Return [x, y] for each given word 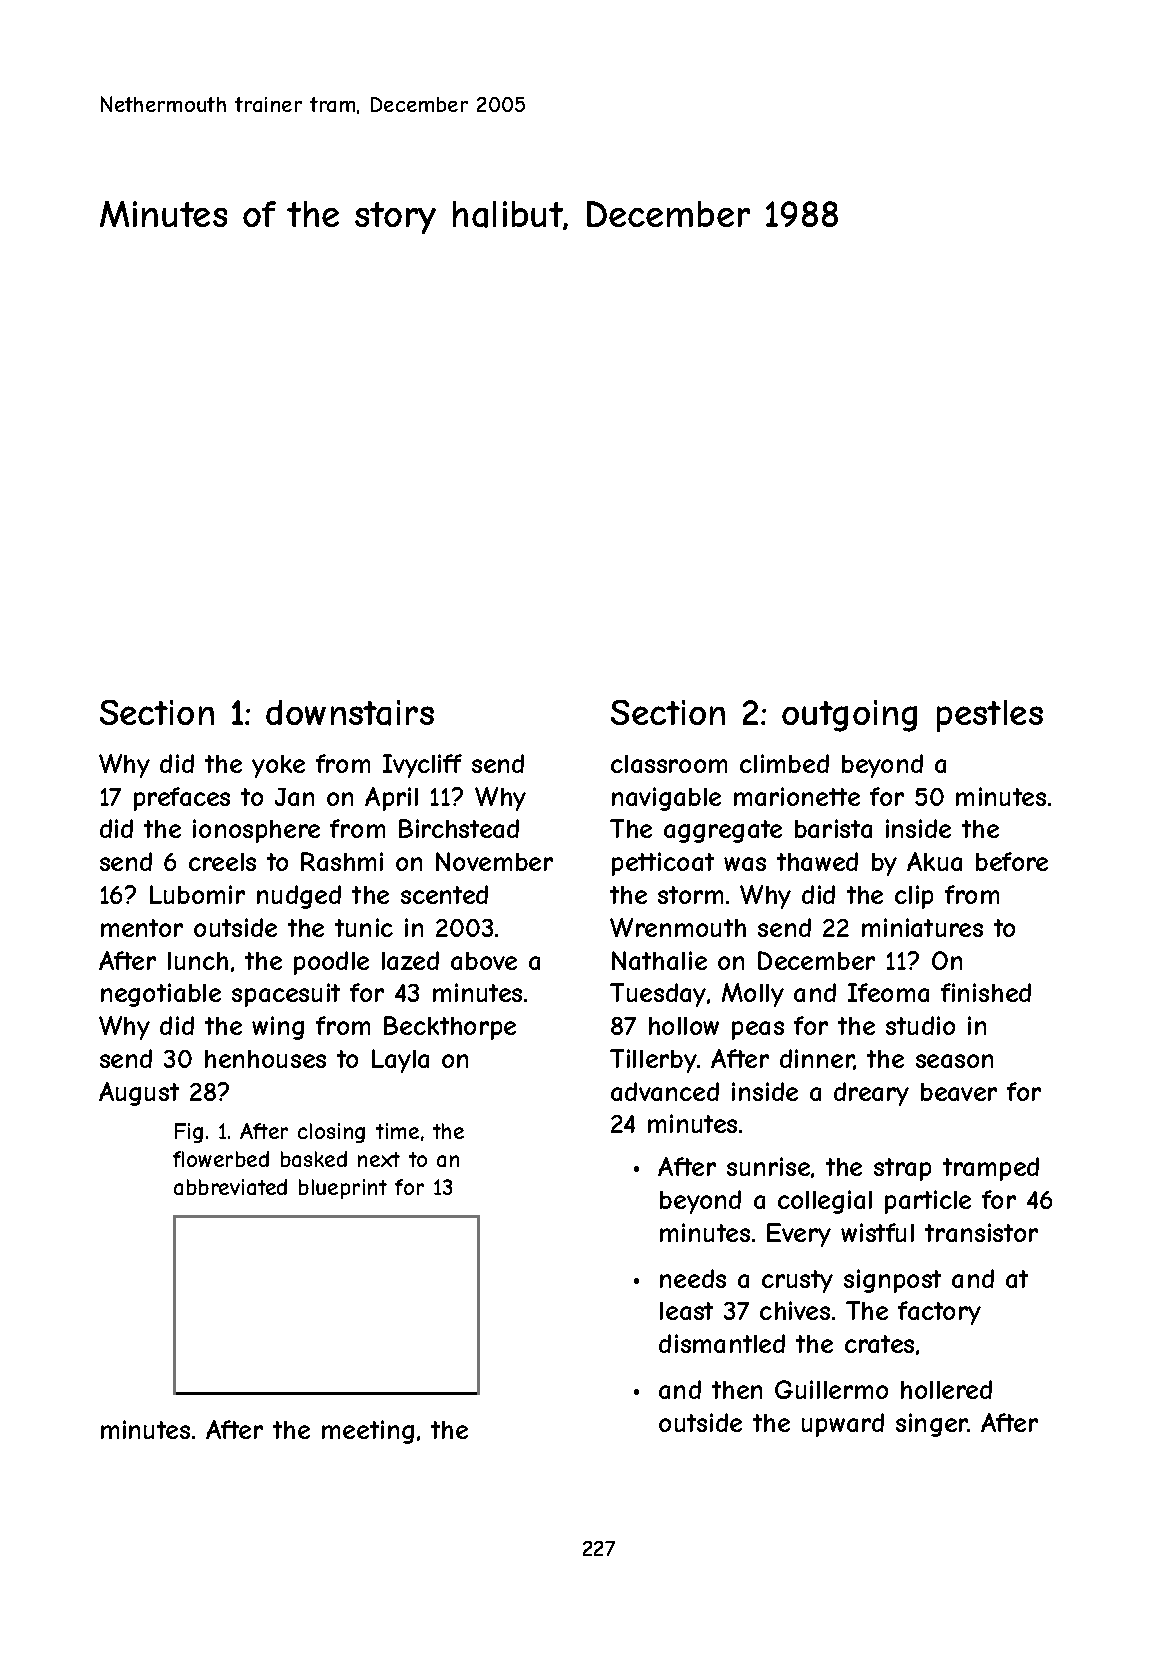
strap [902, 1169]
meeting [368, 1432]
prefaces [182, 799]
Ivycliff [422, 766]
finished [986, 992]
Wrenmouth [678, 927]
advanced [665, 1091]
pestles [990, 716]
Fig [189, 1133]
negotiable [161, 995]
